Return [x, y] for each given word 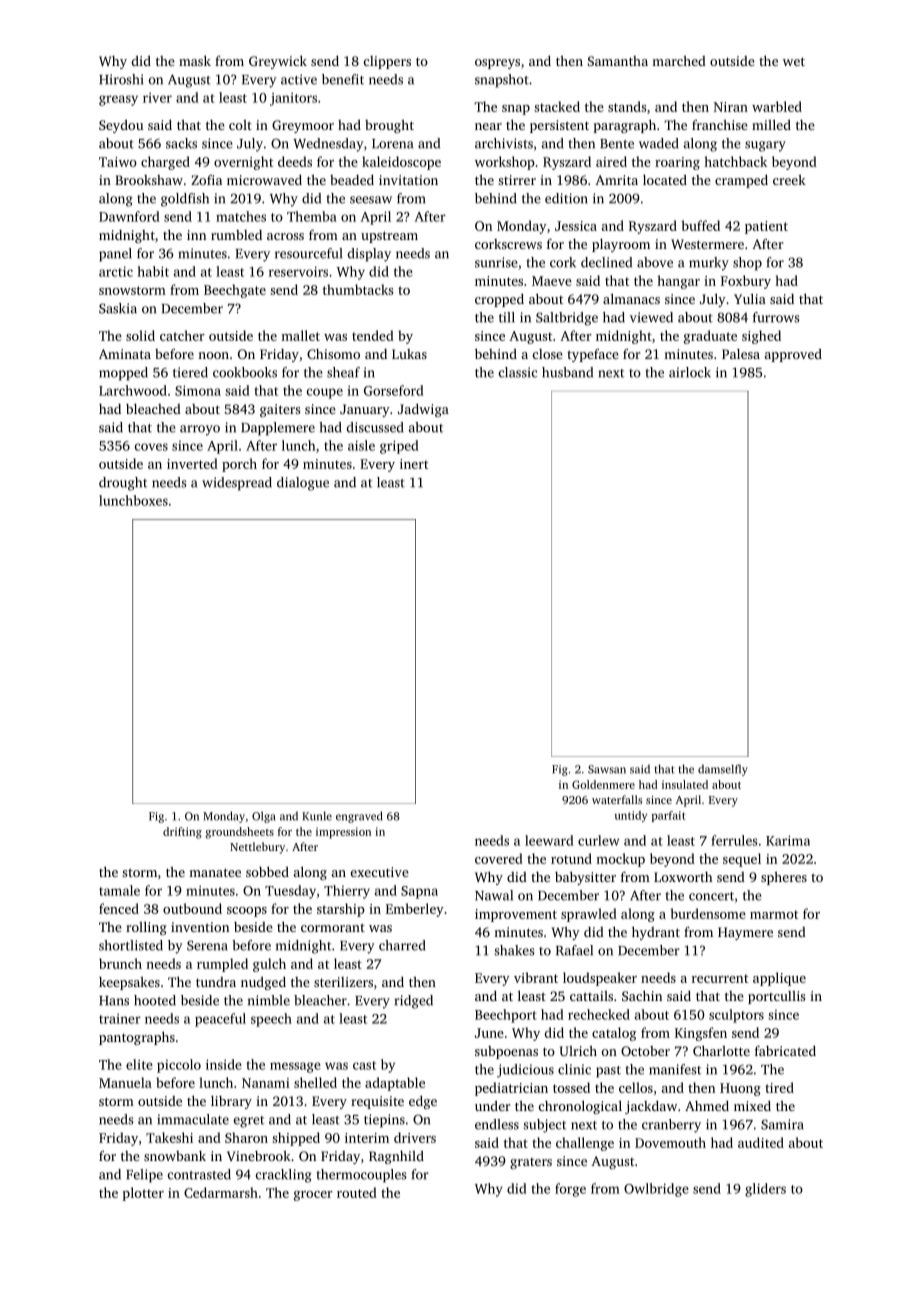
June [489, 1033]
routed [357, 1192]
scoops [247, 912]
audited [761, 1142]
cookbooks [245, 372]
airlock [690, 372]
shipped [296, 1139]
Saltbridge [567, 319]
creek [789, 180]
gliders [765, 1190]
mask [195, 60]
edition [566, 198]
